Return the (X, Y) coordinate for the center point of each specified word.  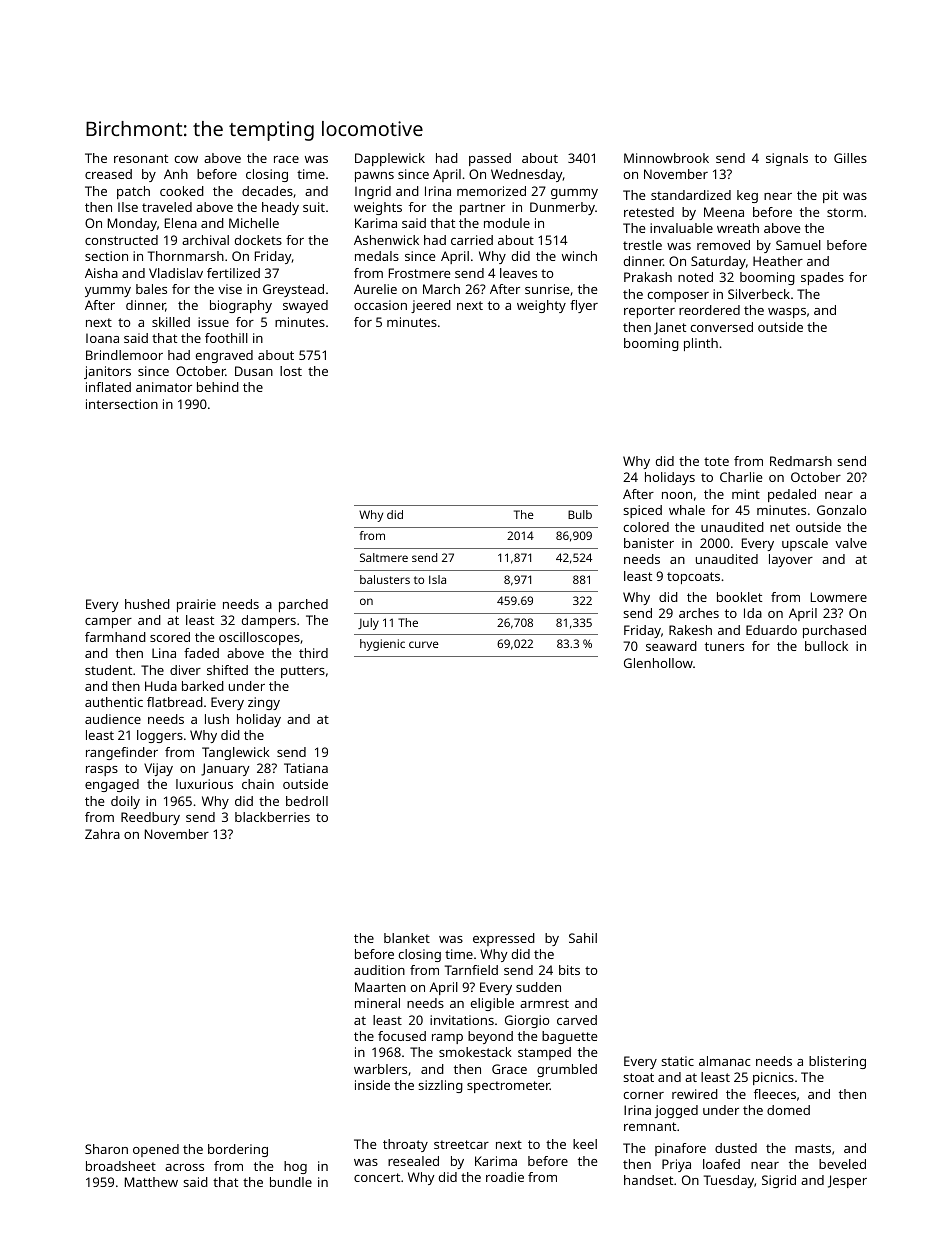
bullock (826, 646)
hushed (147, 604)
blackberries (272, 817)
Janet (670, 328)
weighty (541, 306)
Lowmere (839, 597)
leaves (518, 273)
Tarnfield (471, 970)
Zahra (102, 834)
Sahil (583, 938)
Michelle (254, 223)
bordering (238, 1150)
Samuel (798, 245)
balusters (385, 579)
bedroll (307, 801)
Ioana (102, 338)
